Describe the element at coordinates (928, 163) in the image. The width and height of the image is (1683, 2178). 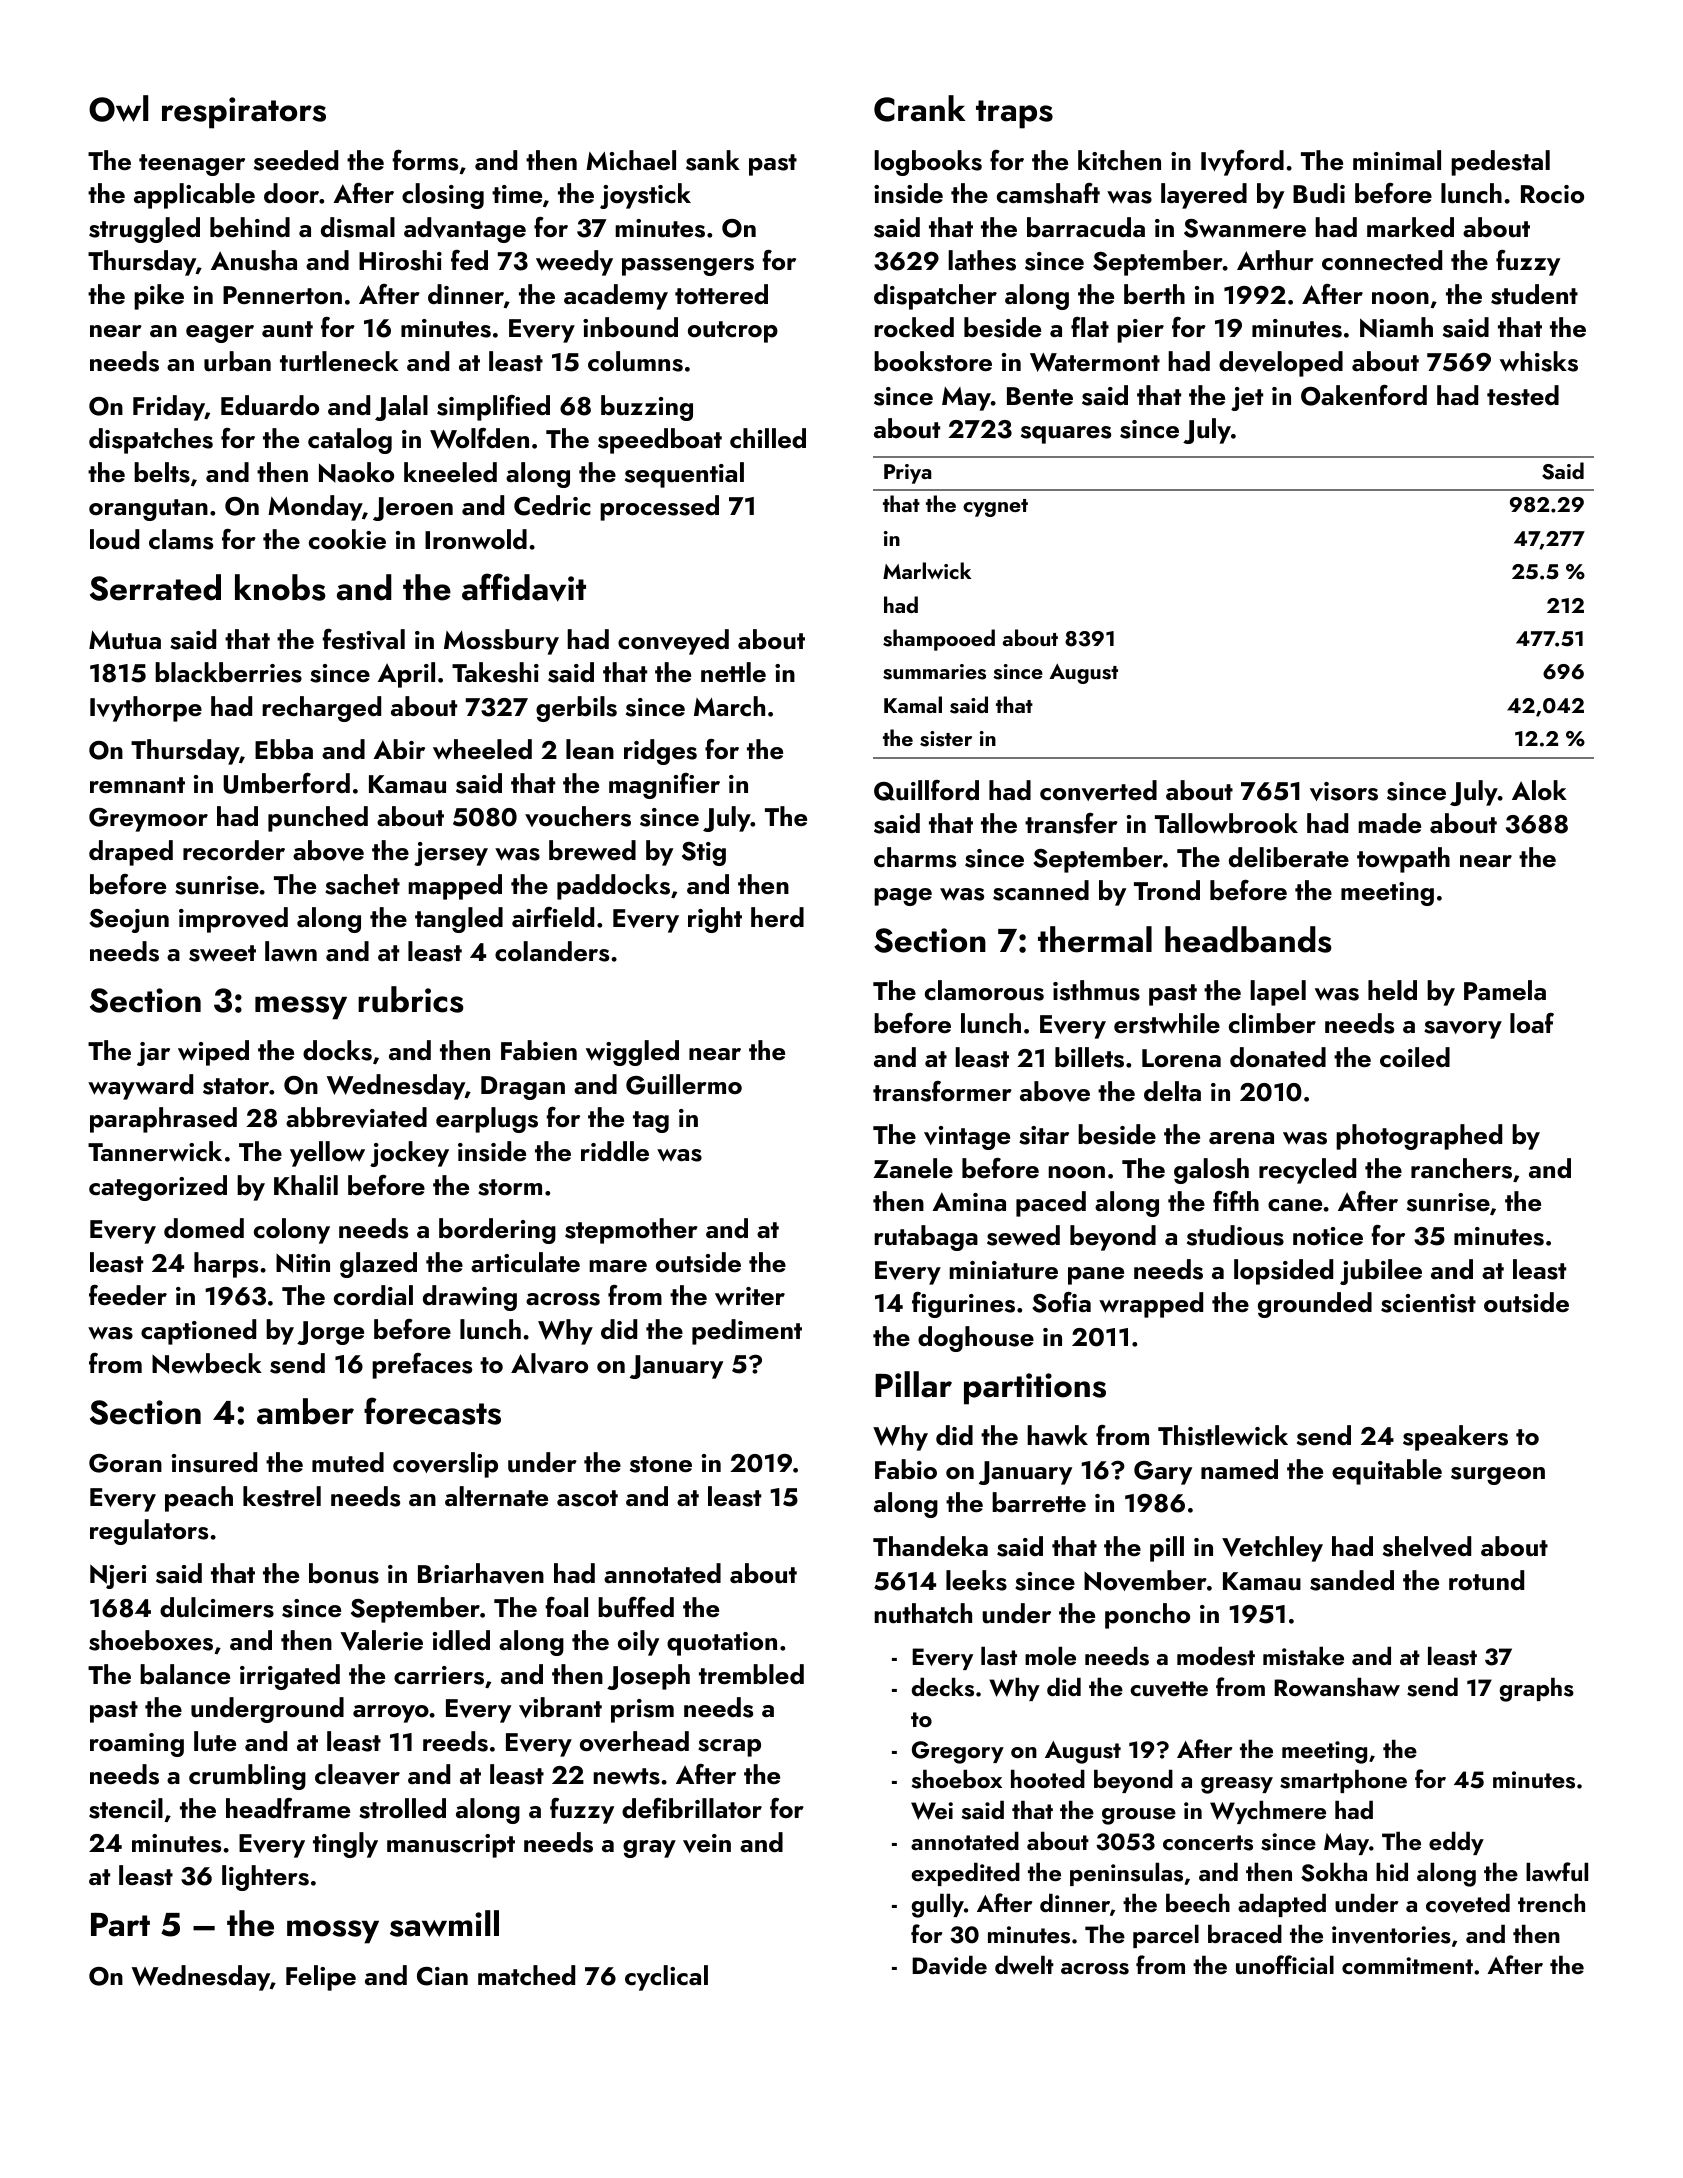
I see `logbooks` at that location.
